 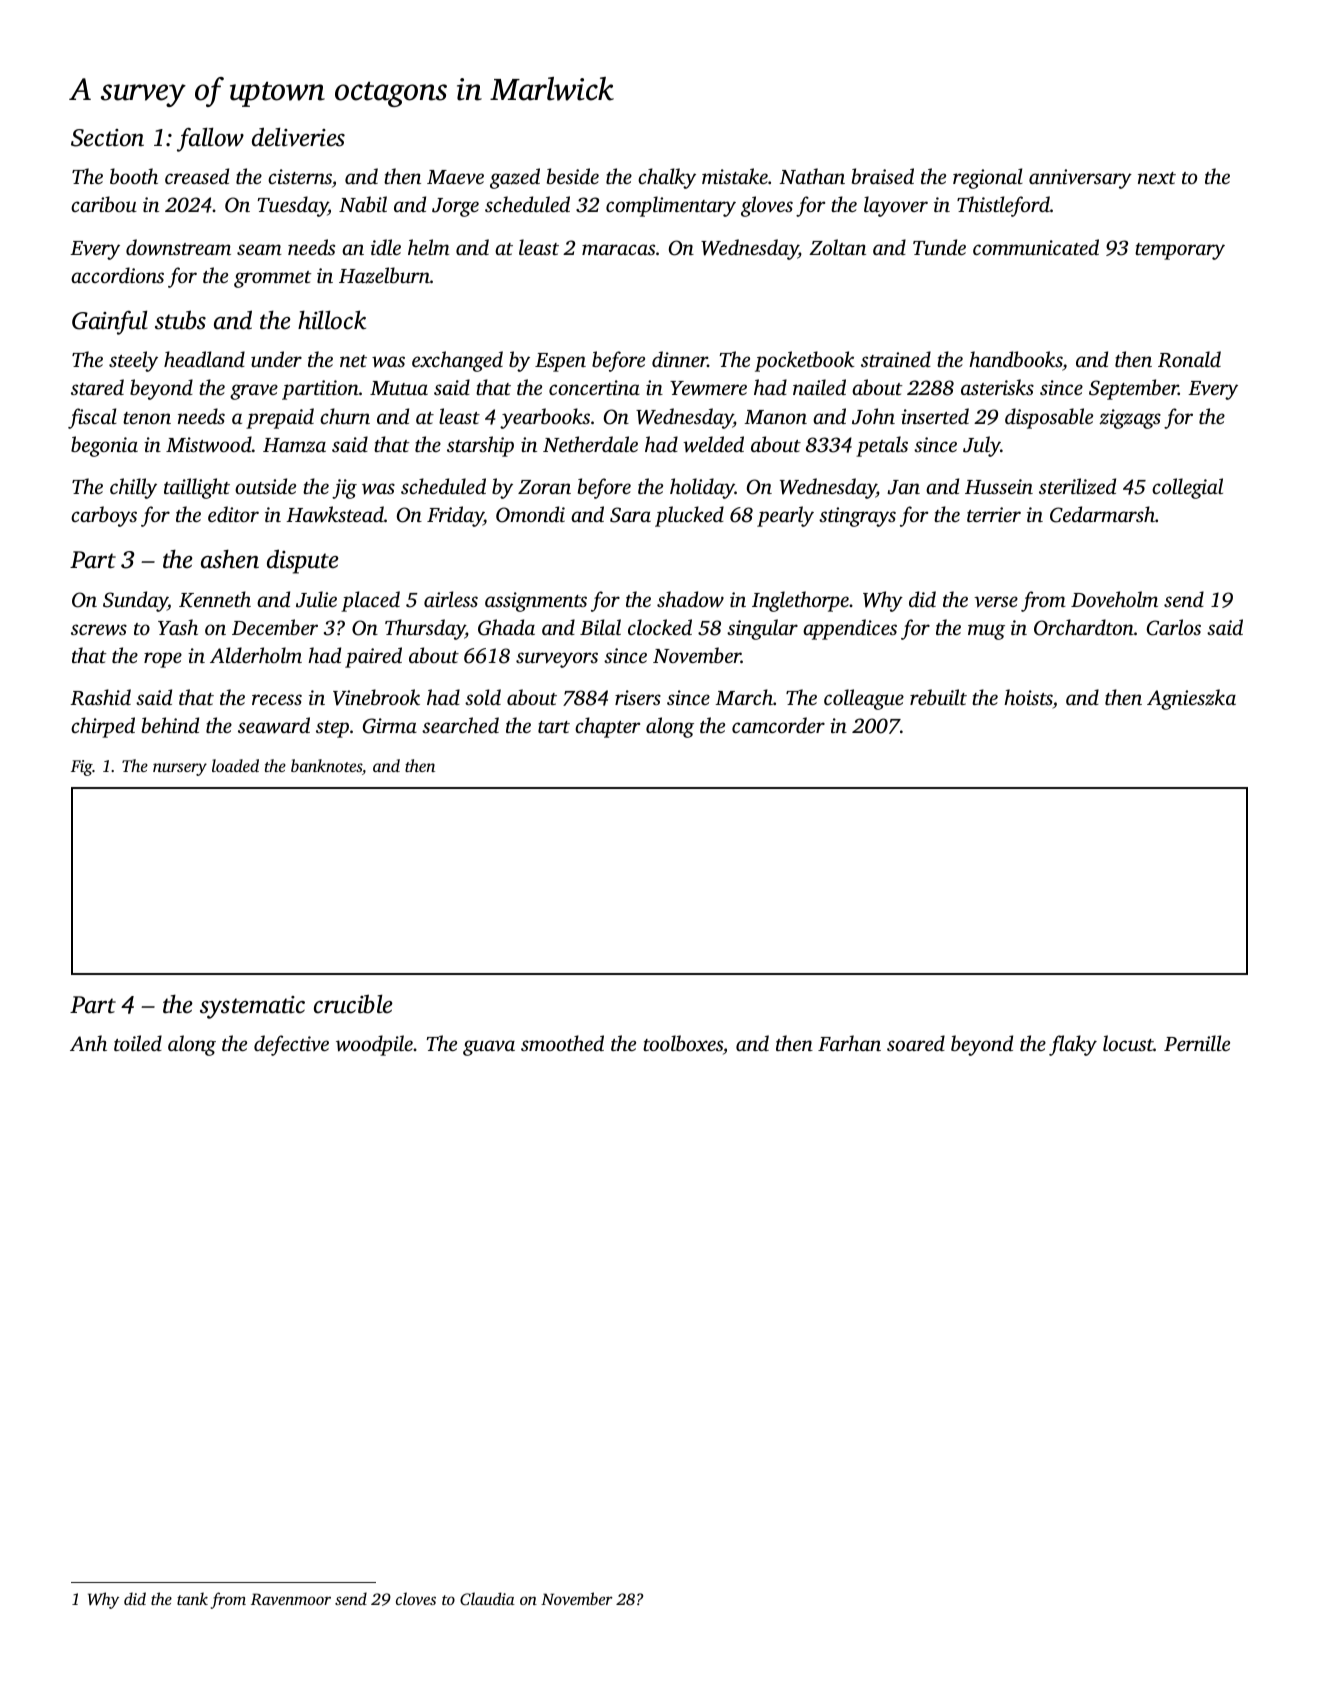 What do you see at coordinates (1180, 251) in the page?
I see `temporary` at bounding box center [1180, 251].
